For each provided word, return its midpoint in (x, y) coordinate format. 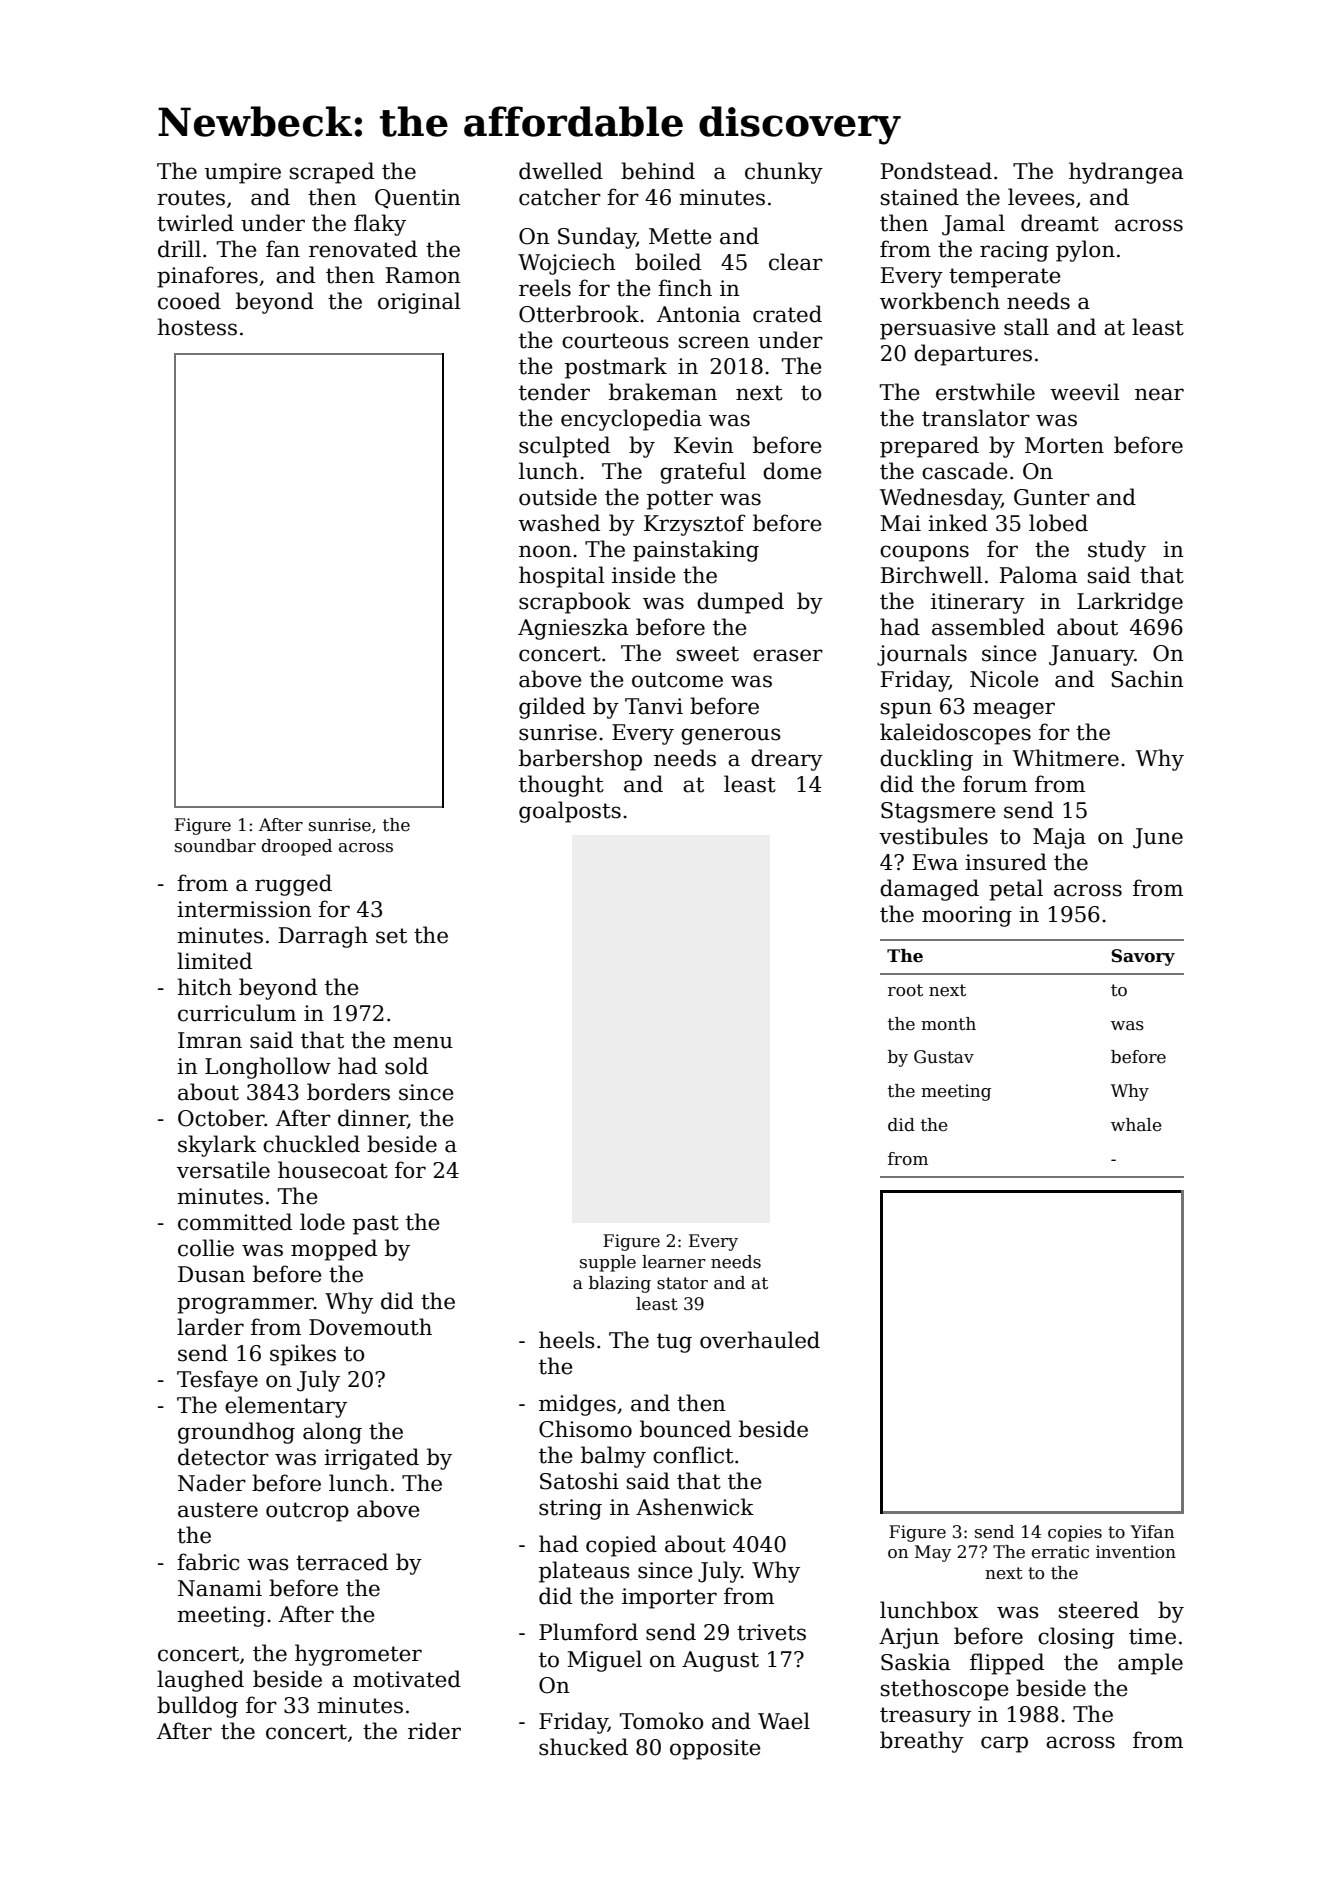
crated (787, 314)
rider (434, 1731)
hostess (197, 327)
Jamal (973, 225)
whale (1136, 1125)
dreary (787, 760)
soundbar (215, 846)
